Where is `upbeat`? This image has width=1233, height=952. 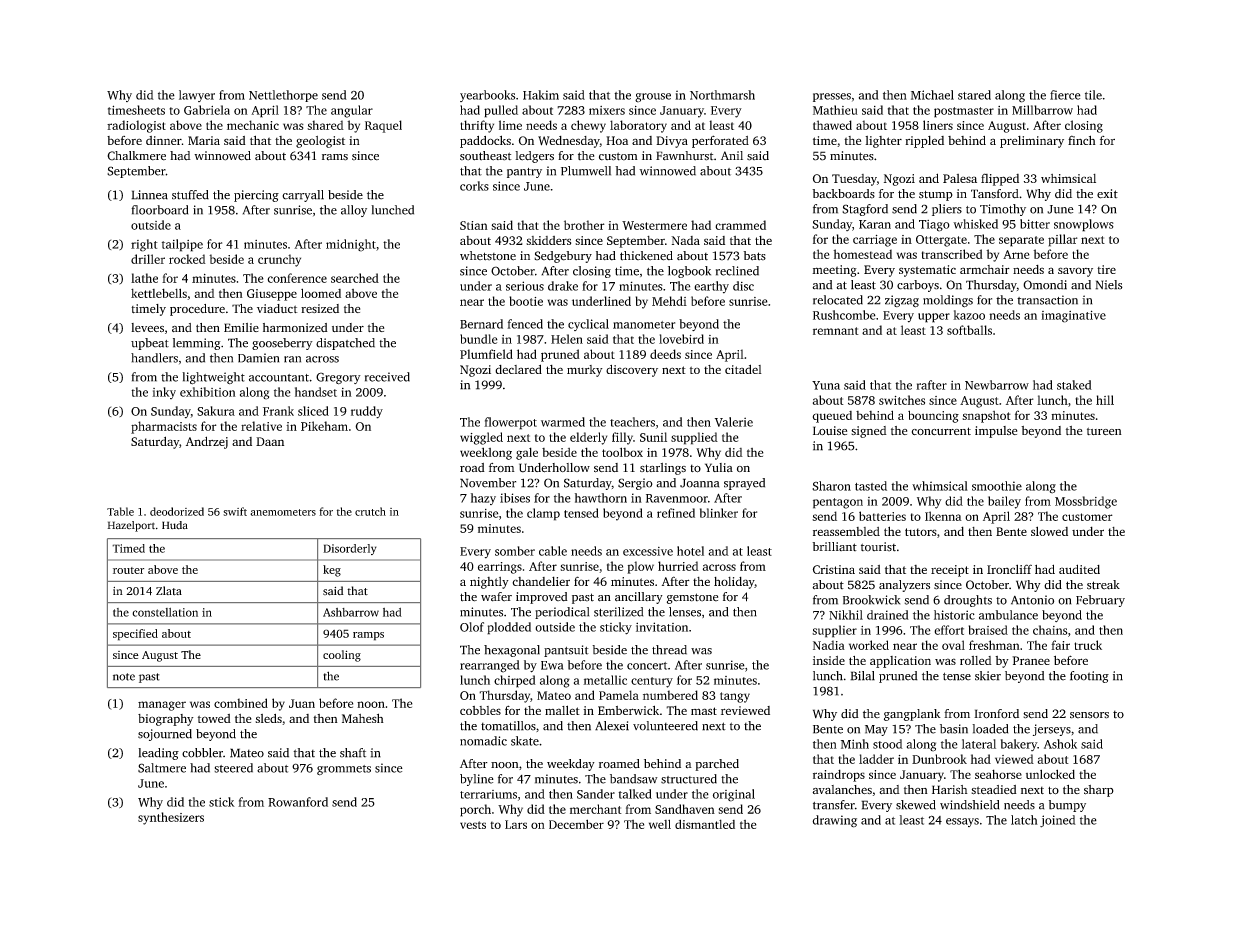 upbeat is located at coordinates (150, 344).
